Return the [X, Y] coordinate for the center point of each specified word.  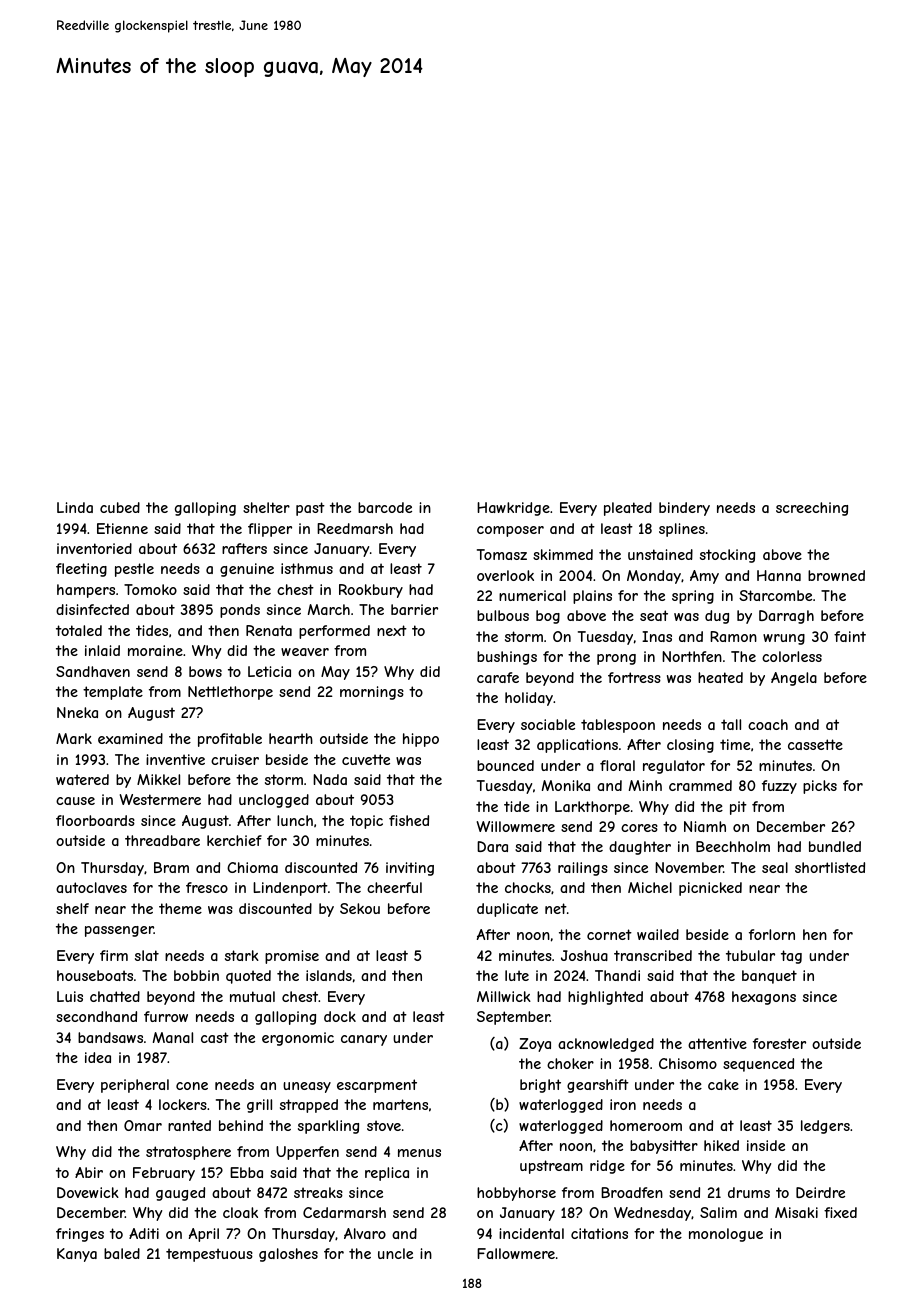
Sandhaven [93, 671]
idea [98, 1057]
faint [850, 636]
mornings [372, 693]
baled [122, 1253]
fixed [840, 1212]
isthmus [307, 568]
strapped [309, 1106]
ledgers [825, 1127]
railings [583, 869]
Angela [794, 679]
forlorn [772, 934]
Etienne [122, 528]
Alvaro [365, 1233]
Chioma [252, 867]
